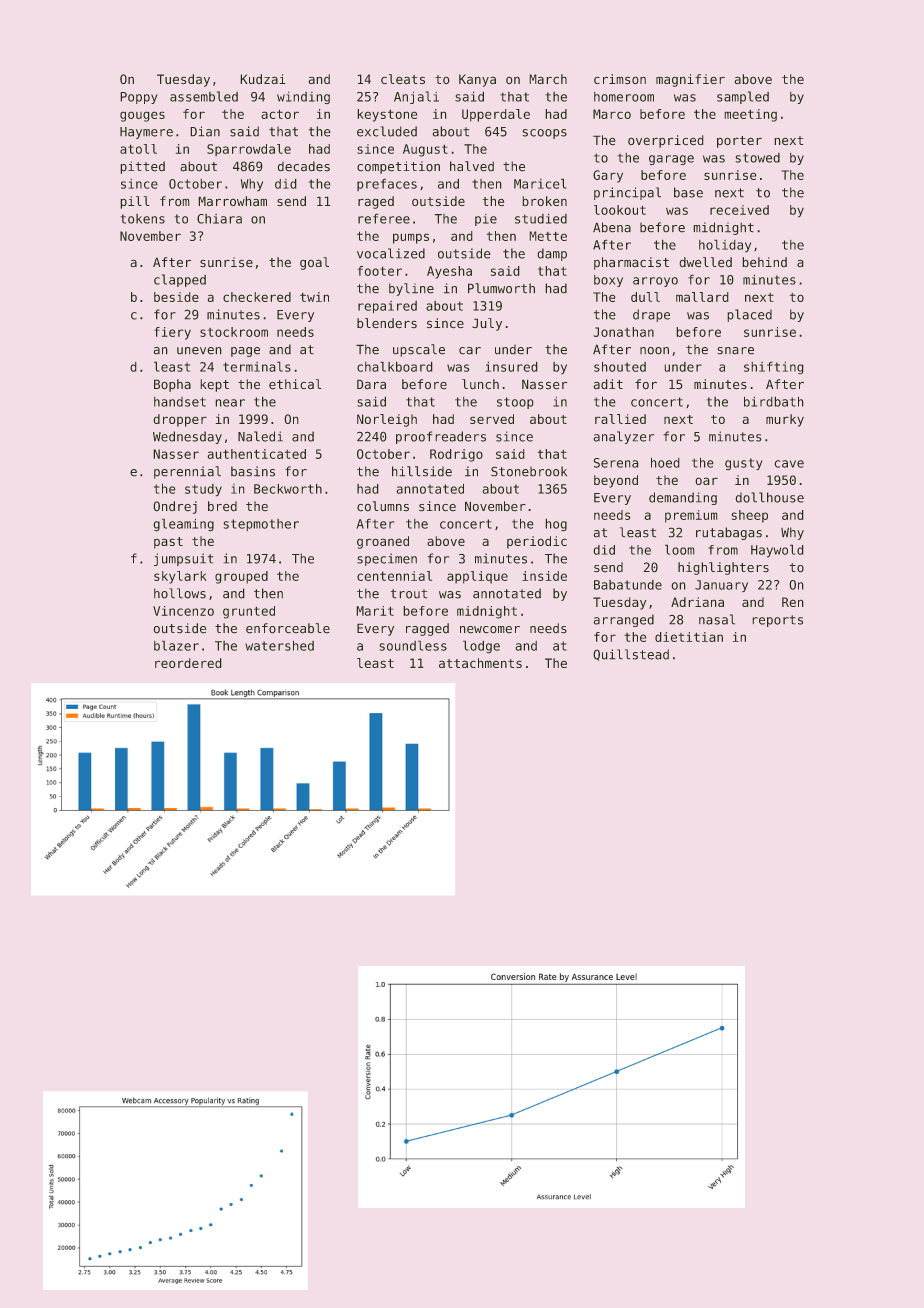  I want to click on Sparrowdale, so click(249, 150).
